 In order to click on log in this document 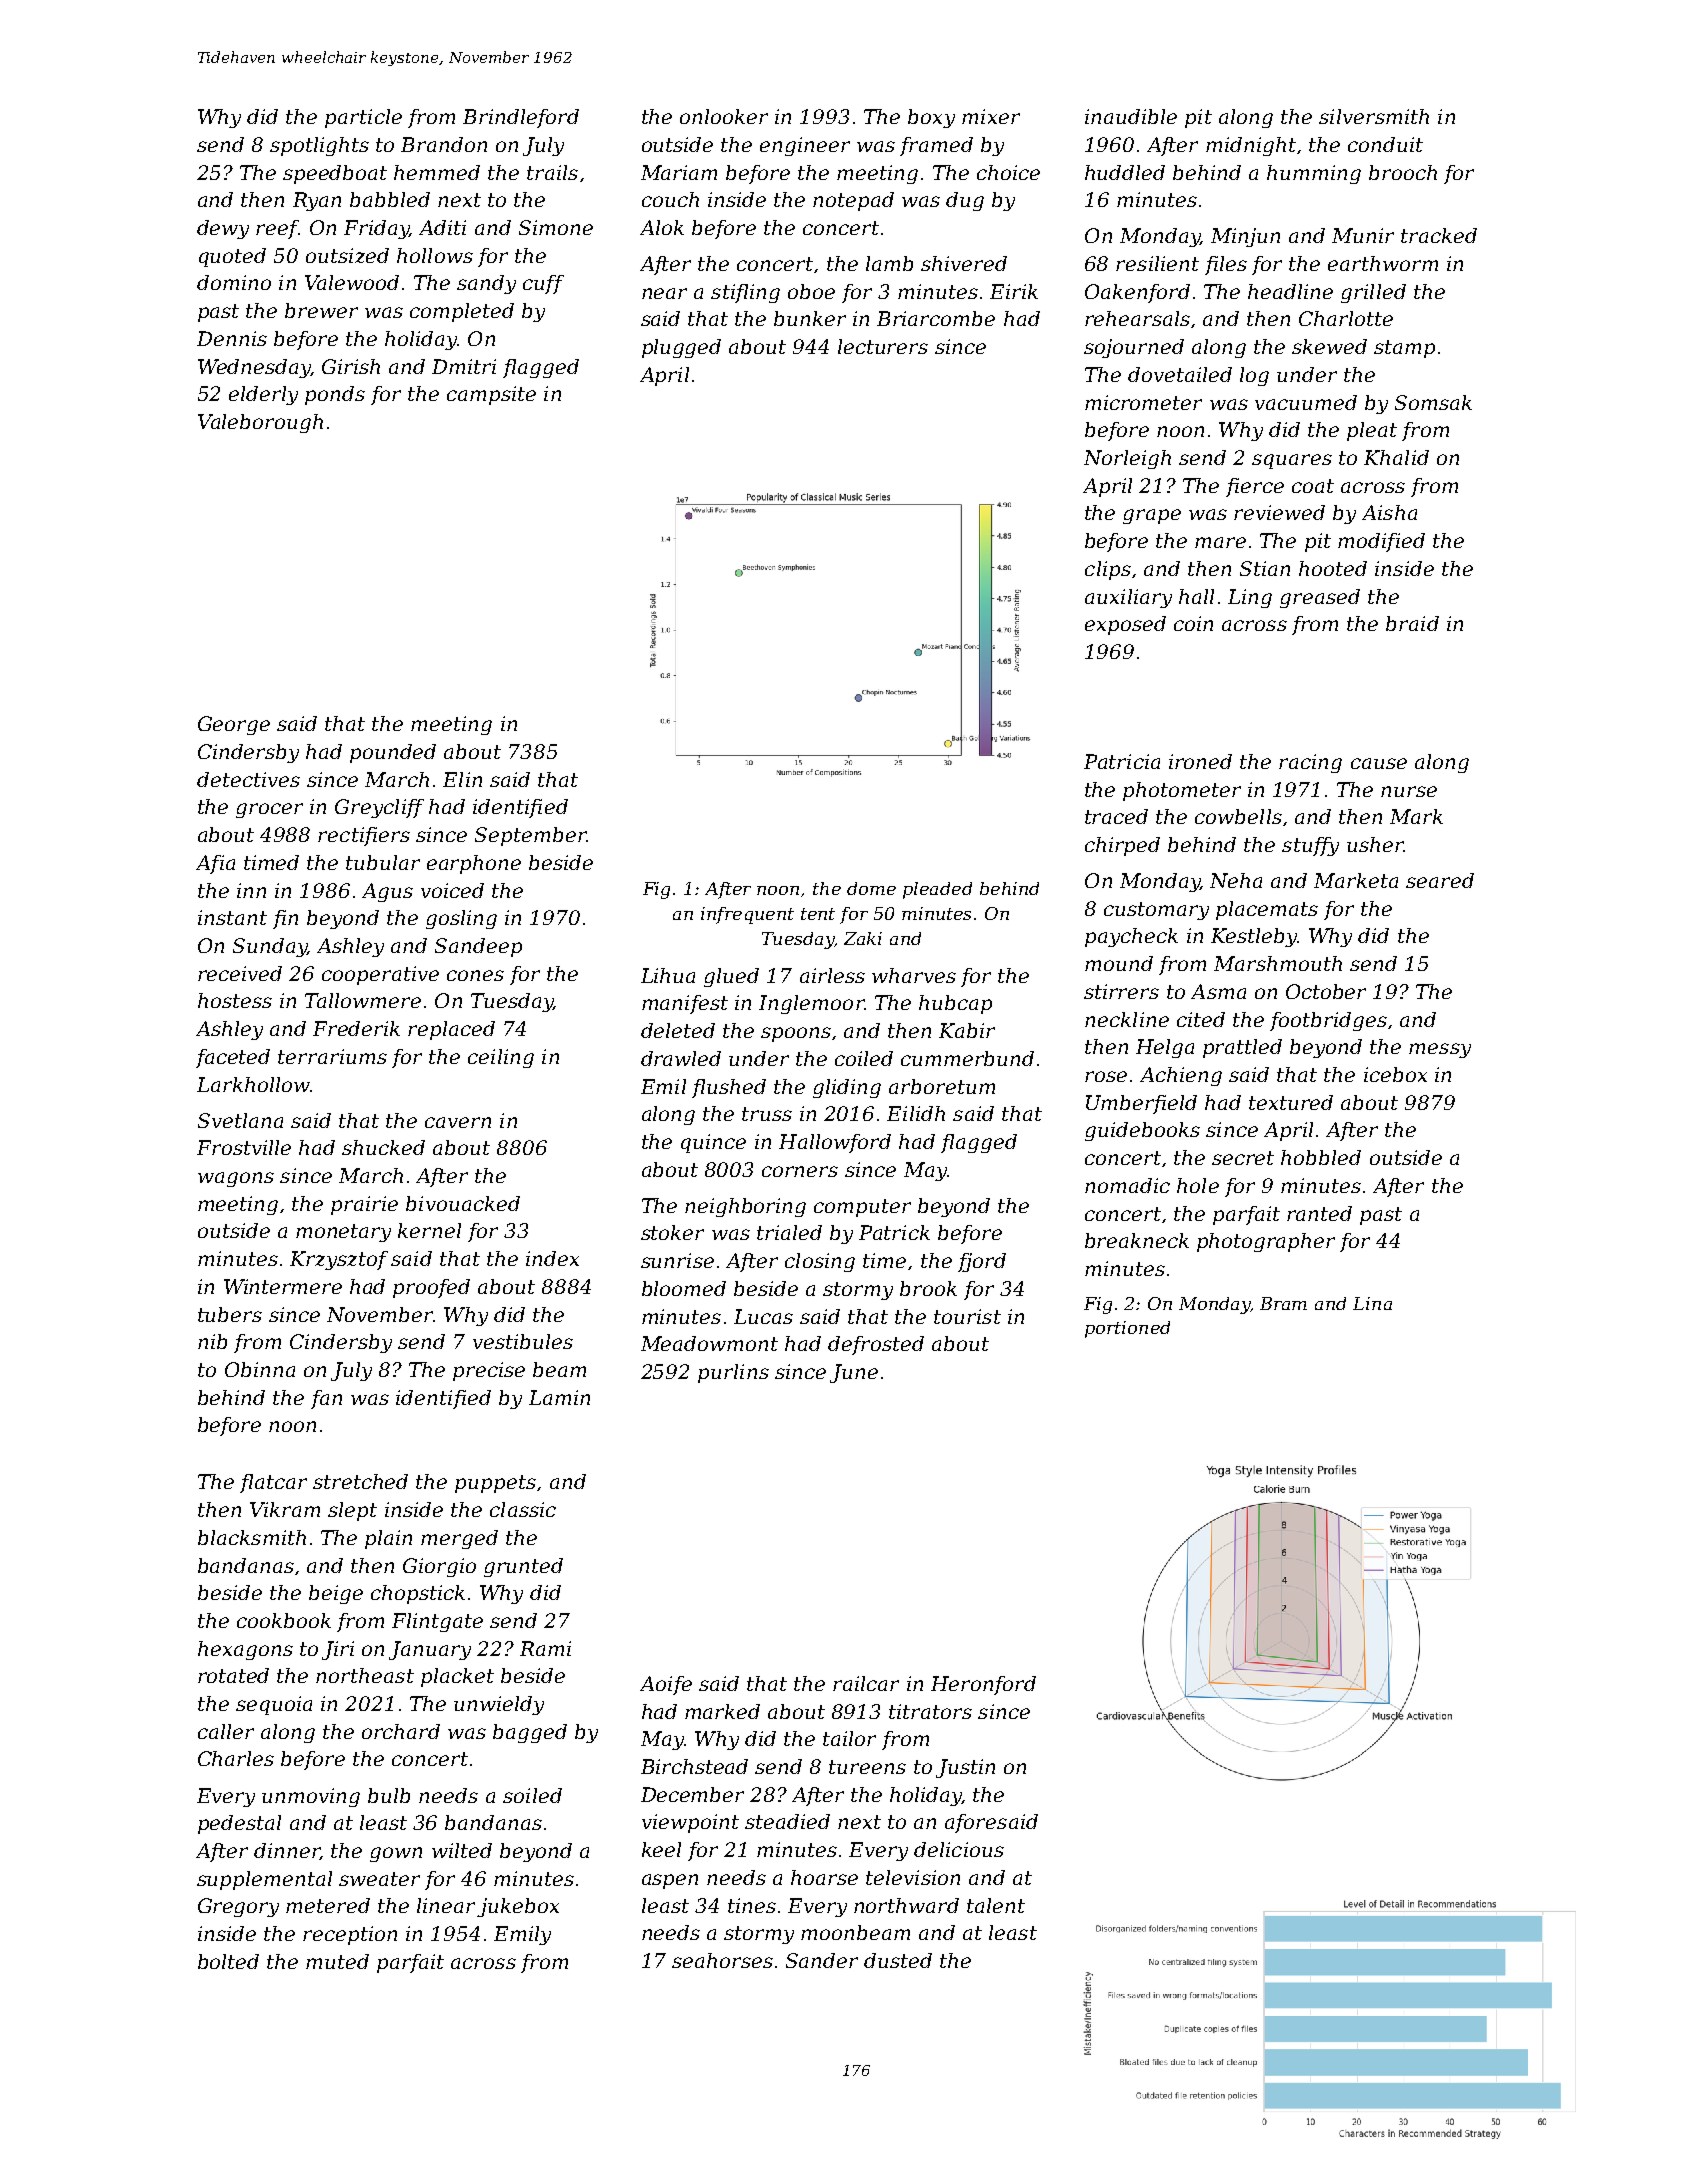, I will do `click(1254, 376)`.
